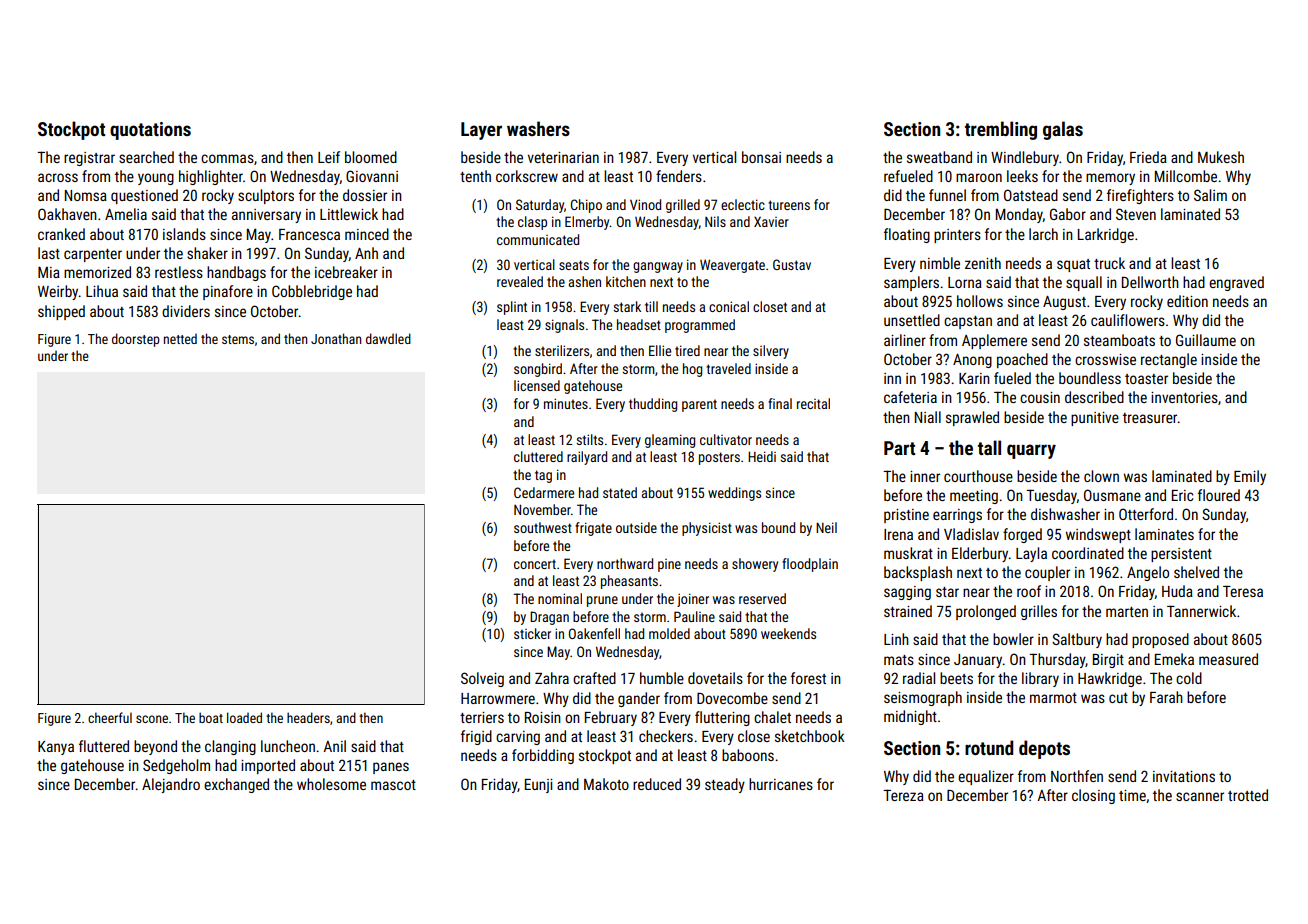 The width and height of the document is (1308, 924). What do you see at coordinates (538, 128) in the document?
I see `washers` at bounding box center [538, 128].
